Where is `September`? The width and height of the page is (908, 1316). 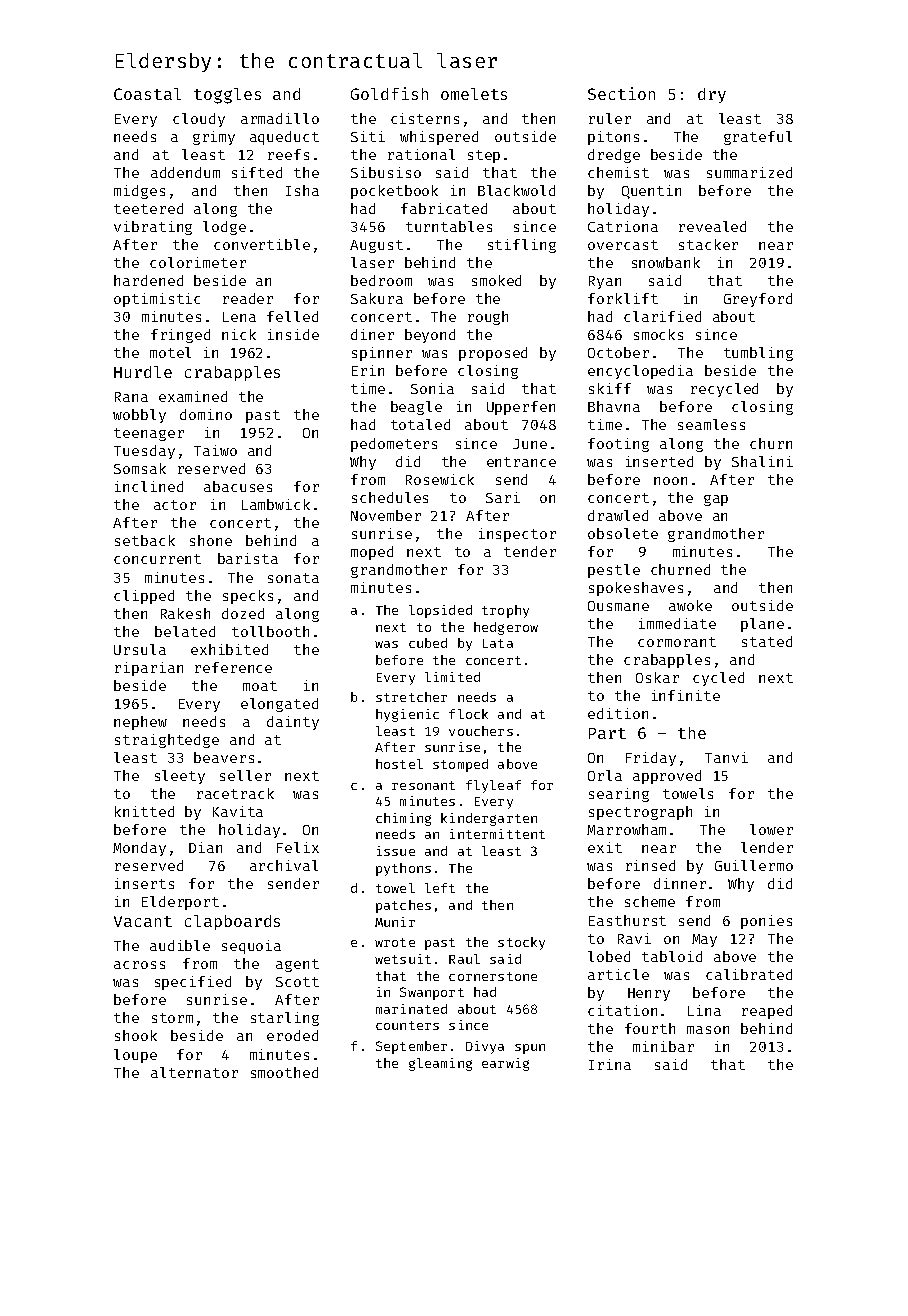 September is located at coordinates (411, 1047).
